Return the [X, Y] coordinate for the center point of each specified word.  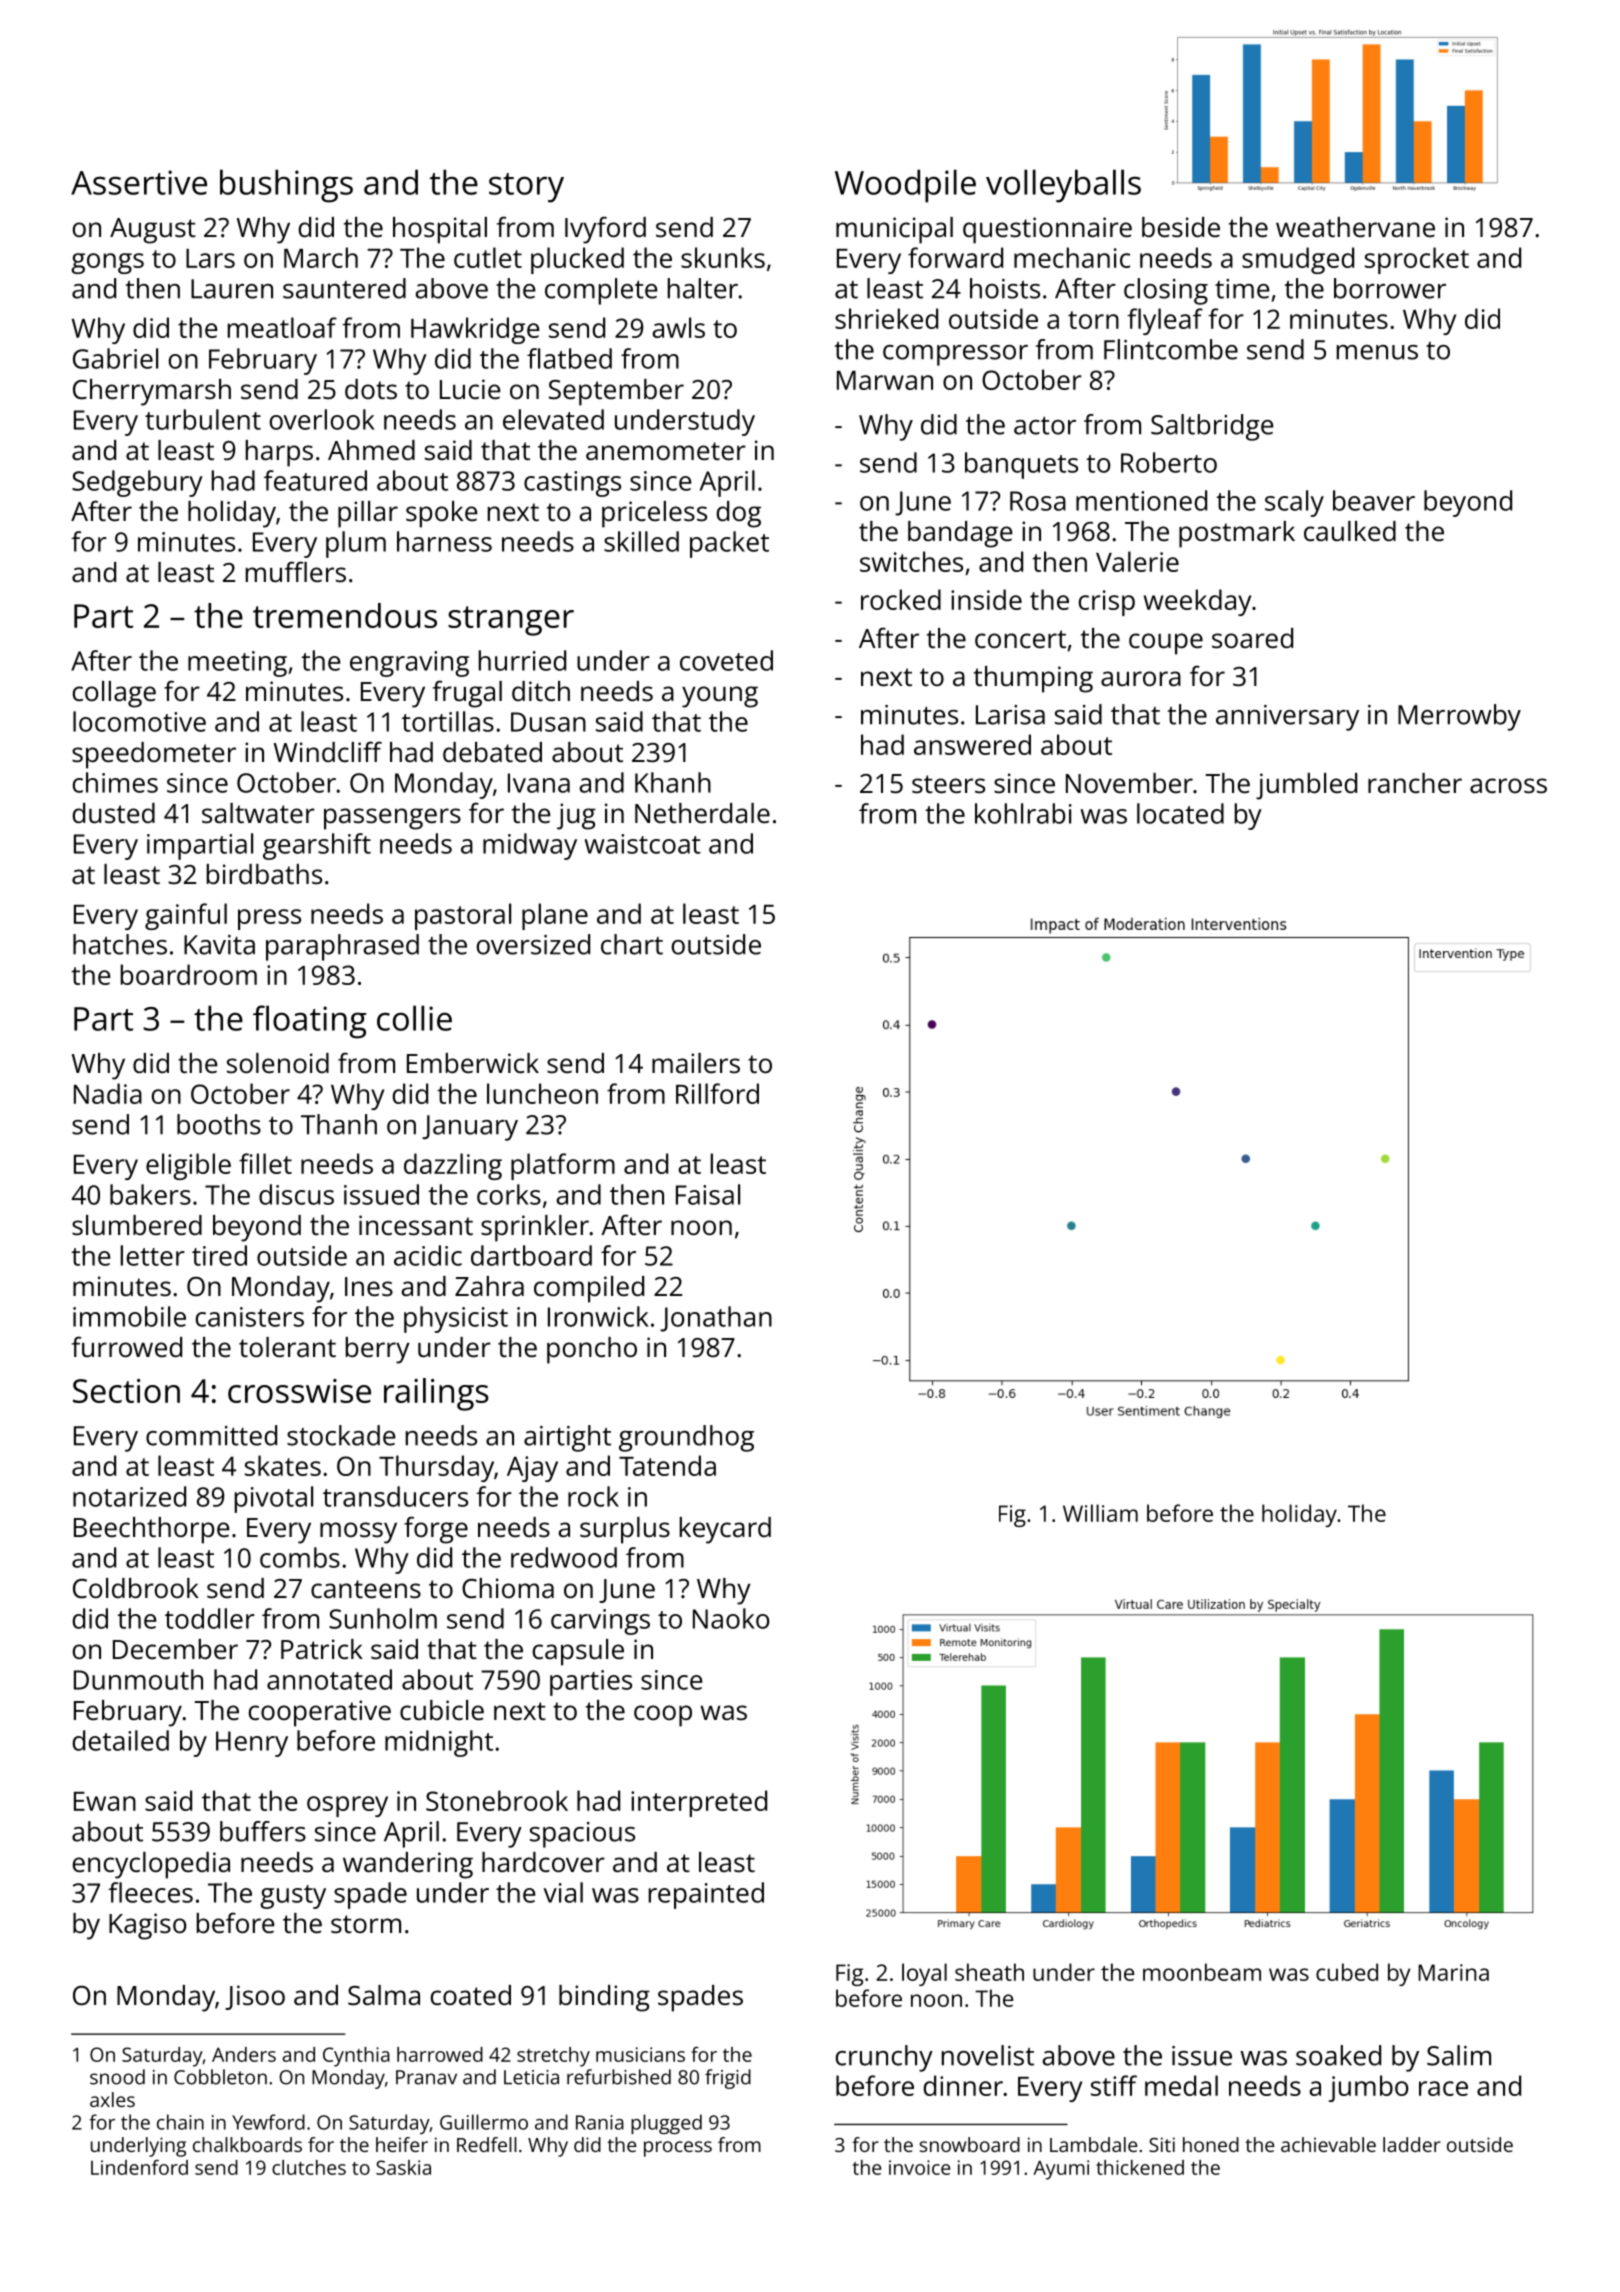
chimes [115, 782]
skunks [723, 257]
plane [555, 916]
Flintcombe [1171, 349]
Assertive [139, 182]
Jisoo [255, 1997]
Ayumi [1061, 2170]
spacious [582, 1835]
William [1100, 1513]
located [1180, 813]
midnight [439, 1743]
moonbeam [1202, 1972]
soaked [1338, 2055]
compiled [589, 1289]
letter [153, 1255]
